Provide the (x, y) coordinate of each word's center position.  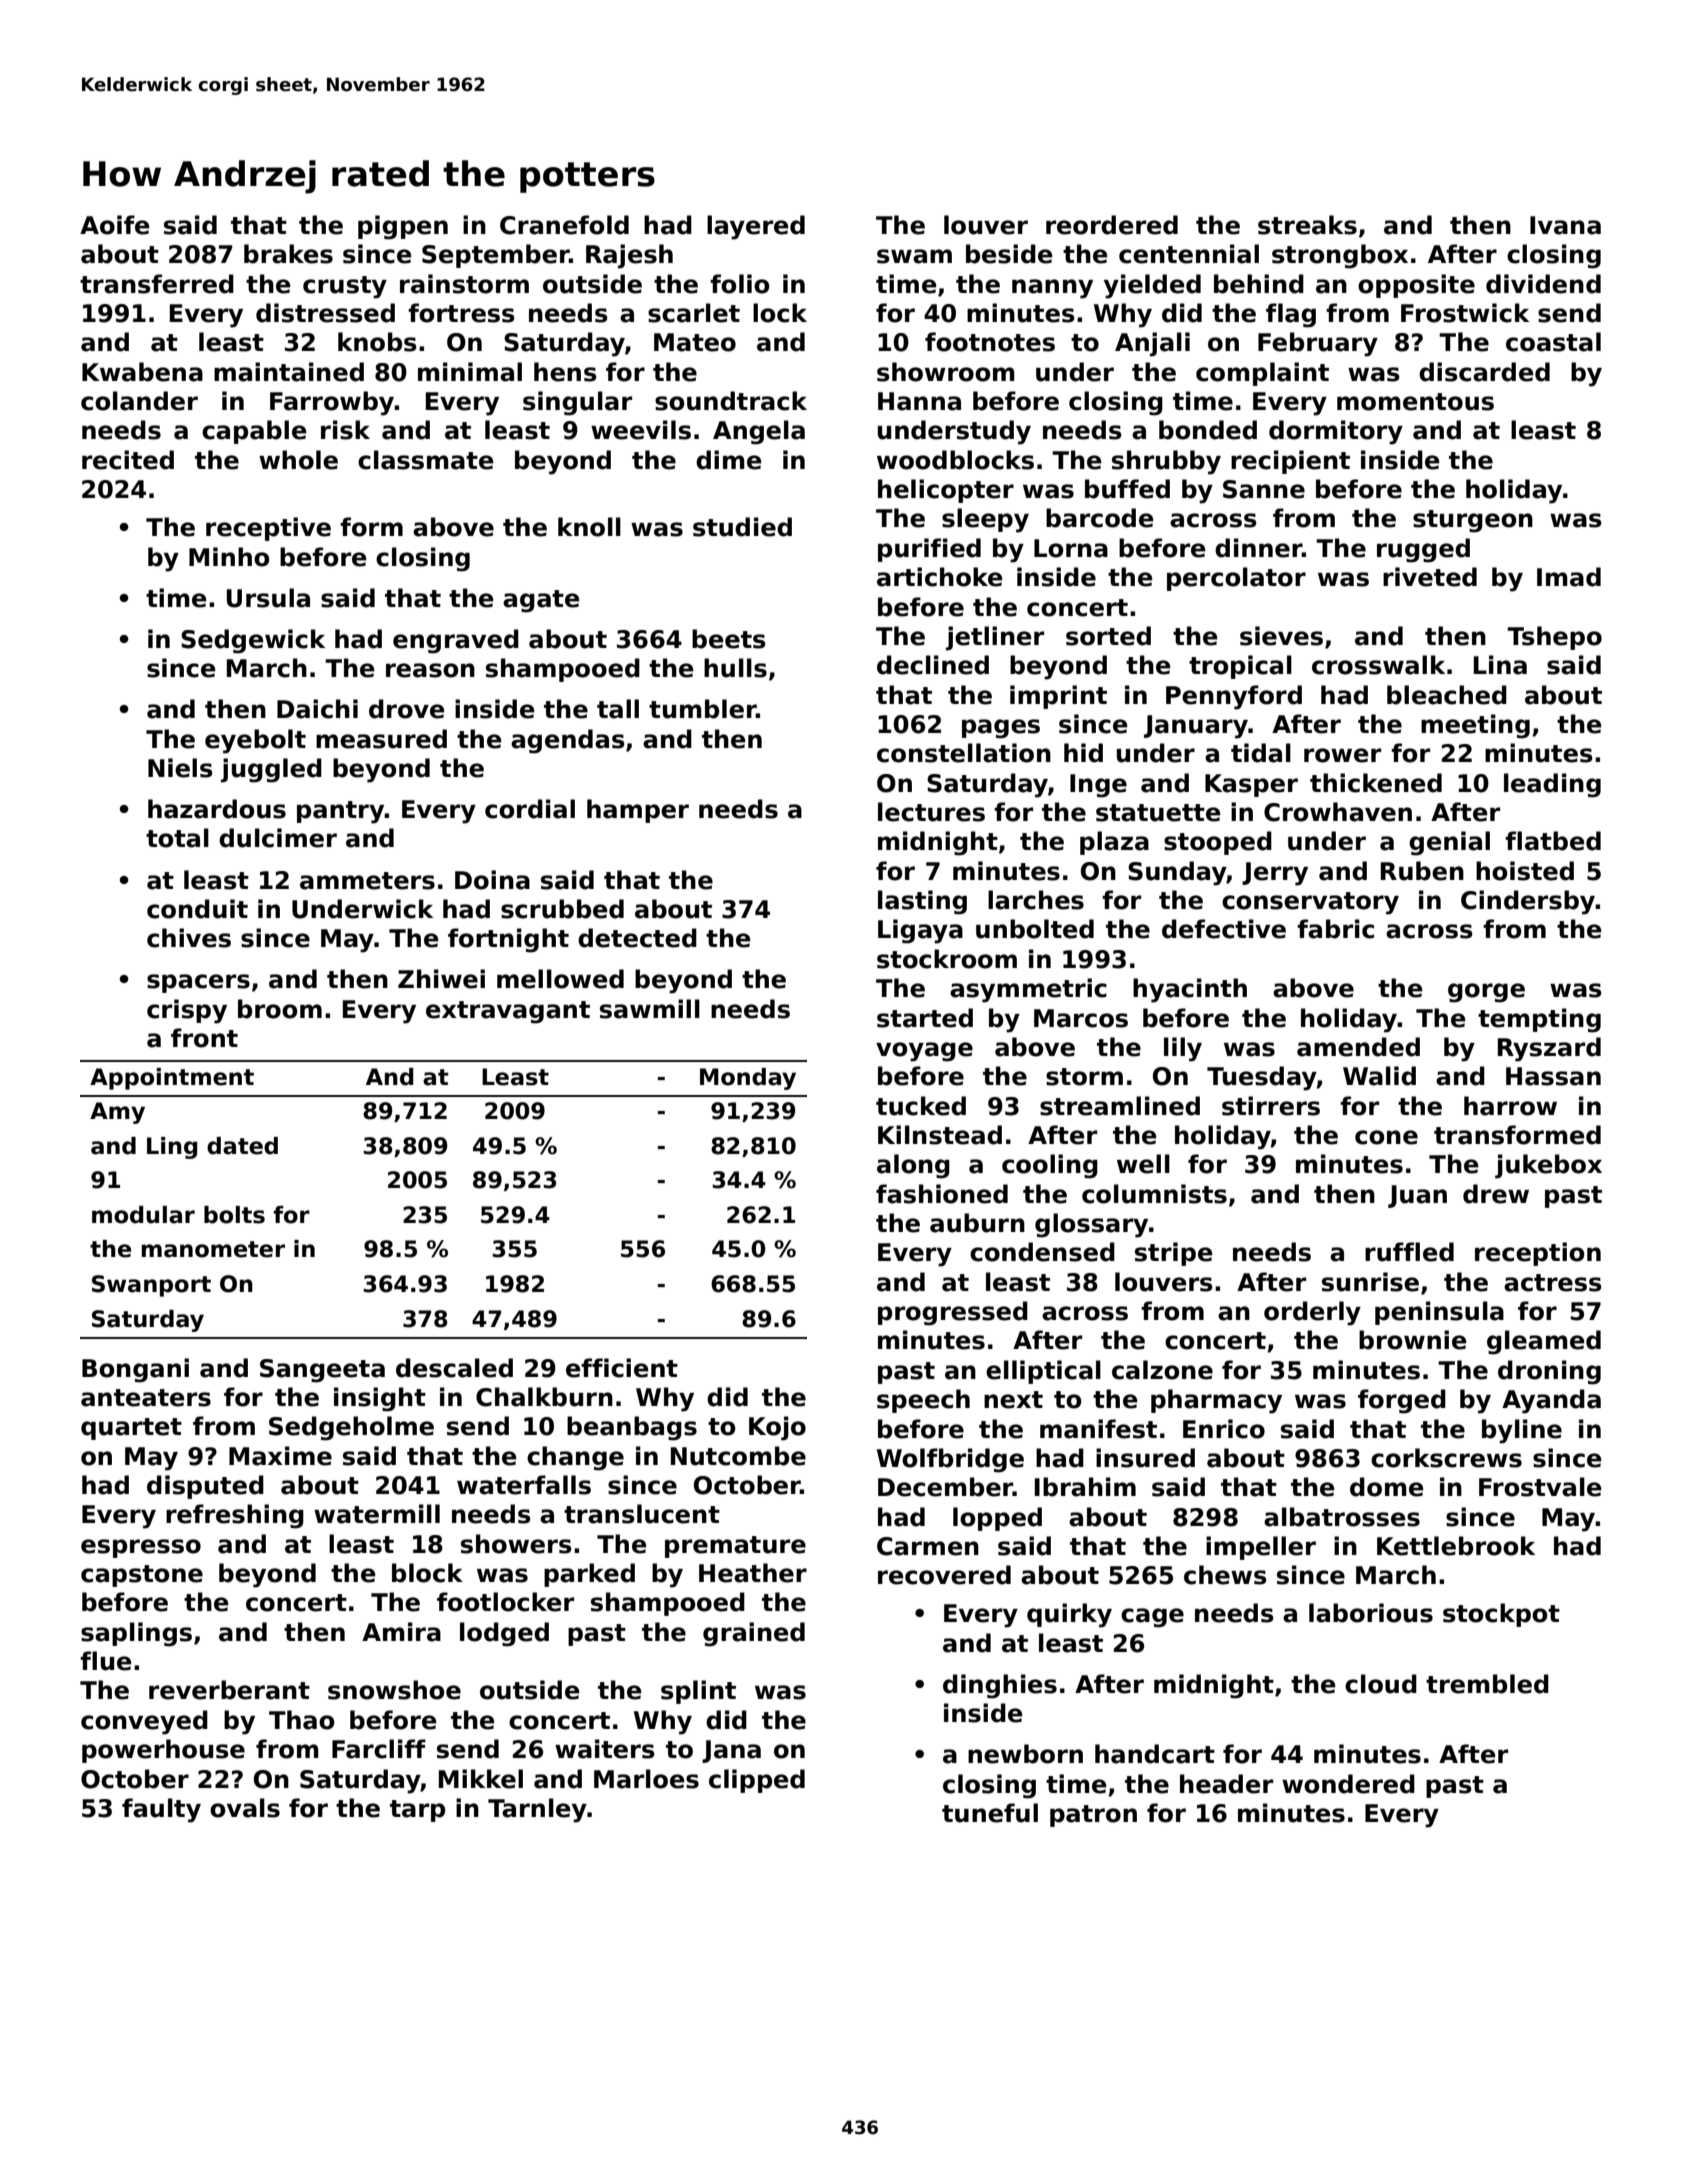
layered (756, 227)
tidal (1261, 753)
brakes (288, 254)
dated (242, 1146)
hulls (735, 668)
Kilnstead (940, 1135)
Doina (492, 880)
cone (1386, 1137)
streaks (1307, 225)
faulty (161, 1810)
